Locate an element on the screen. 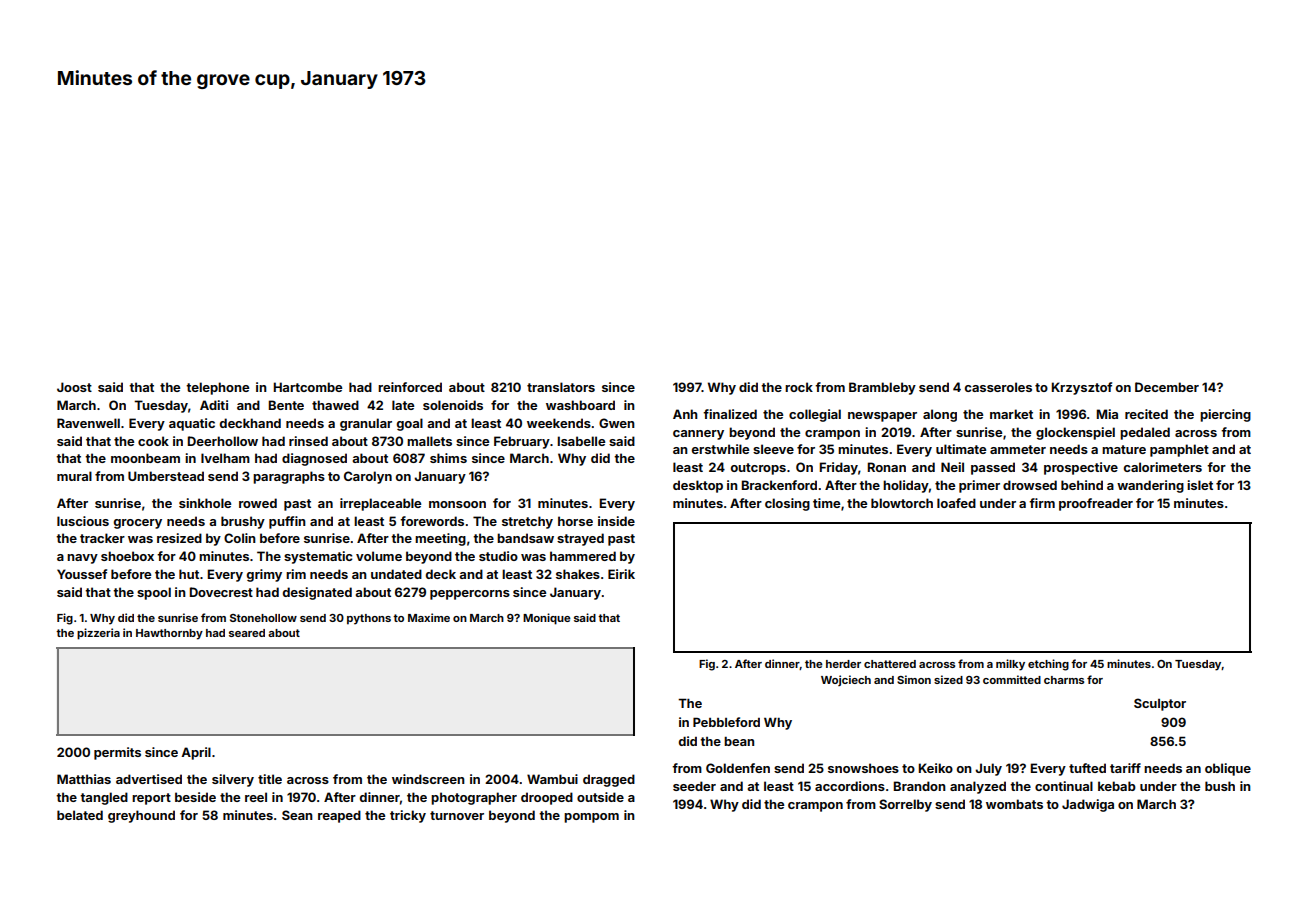 This screenshot has height=924, width=1308. windscreen is located at coordinates (428, 779).
